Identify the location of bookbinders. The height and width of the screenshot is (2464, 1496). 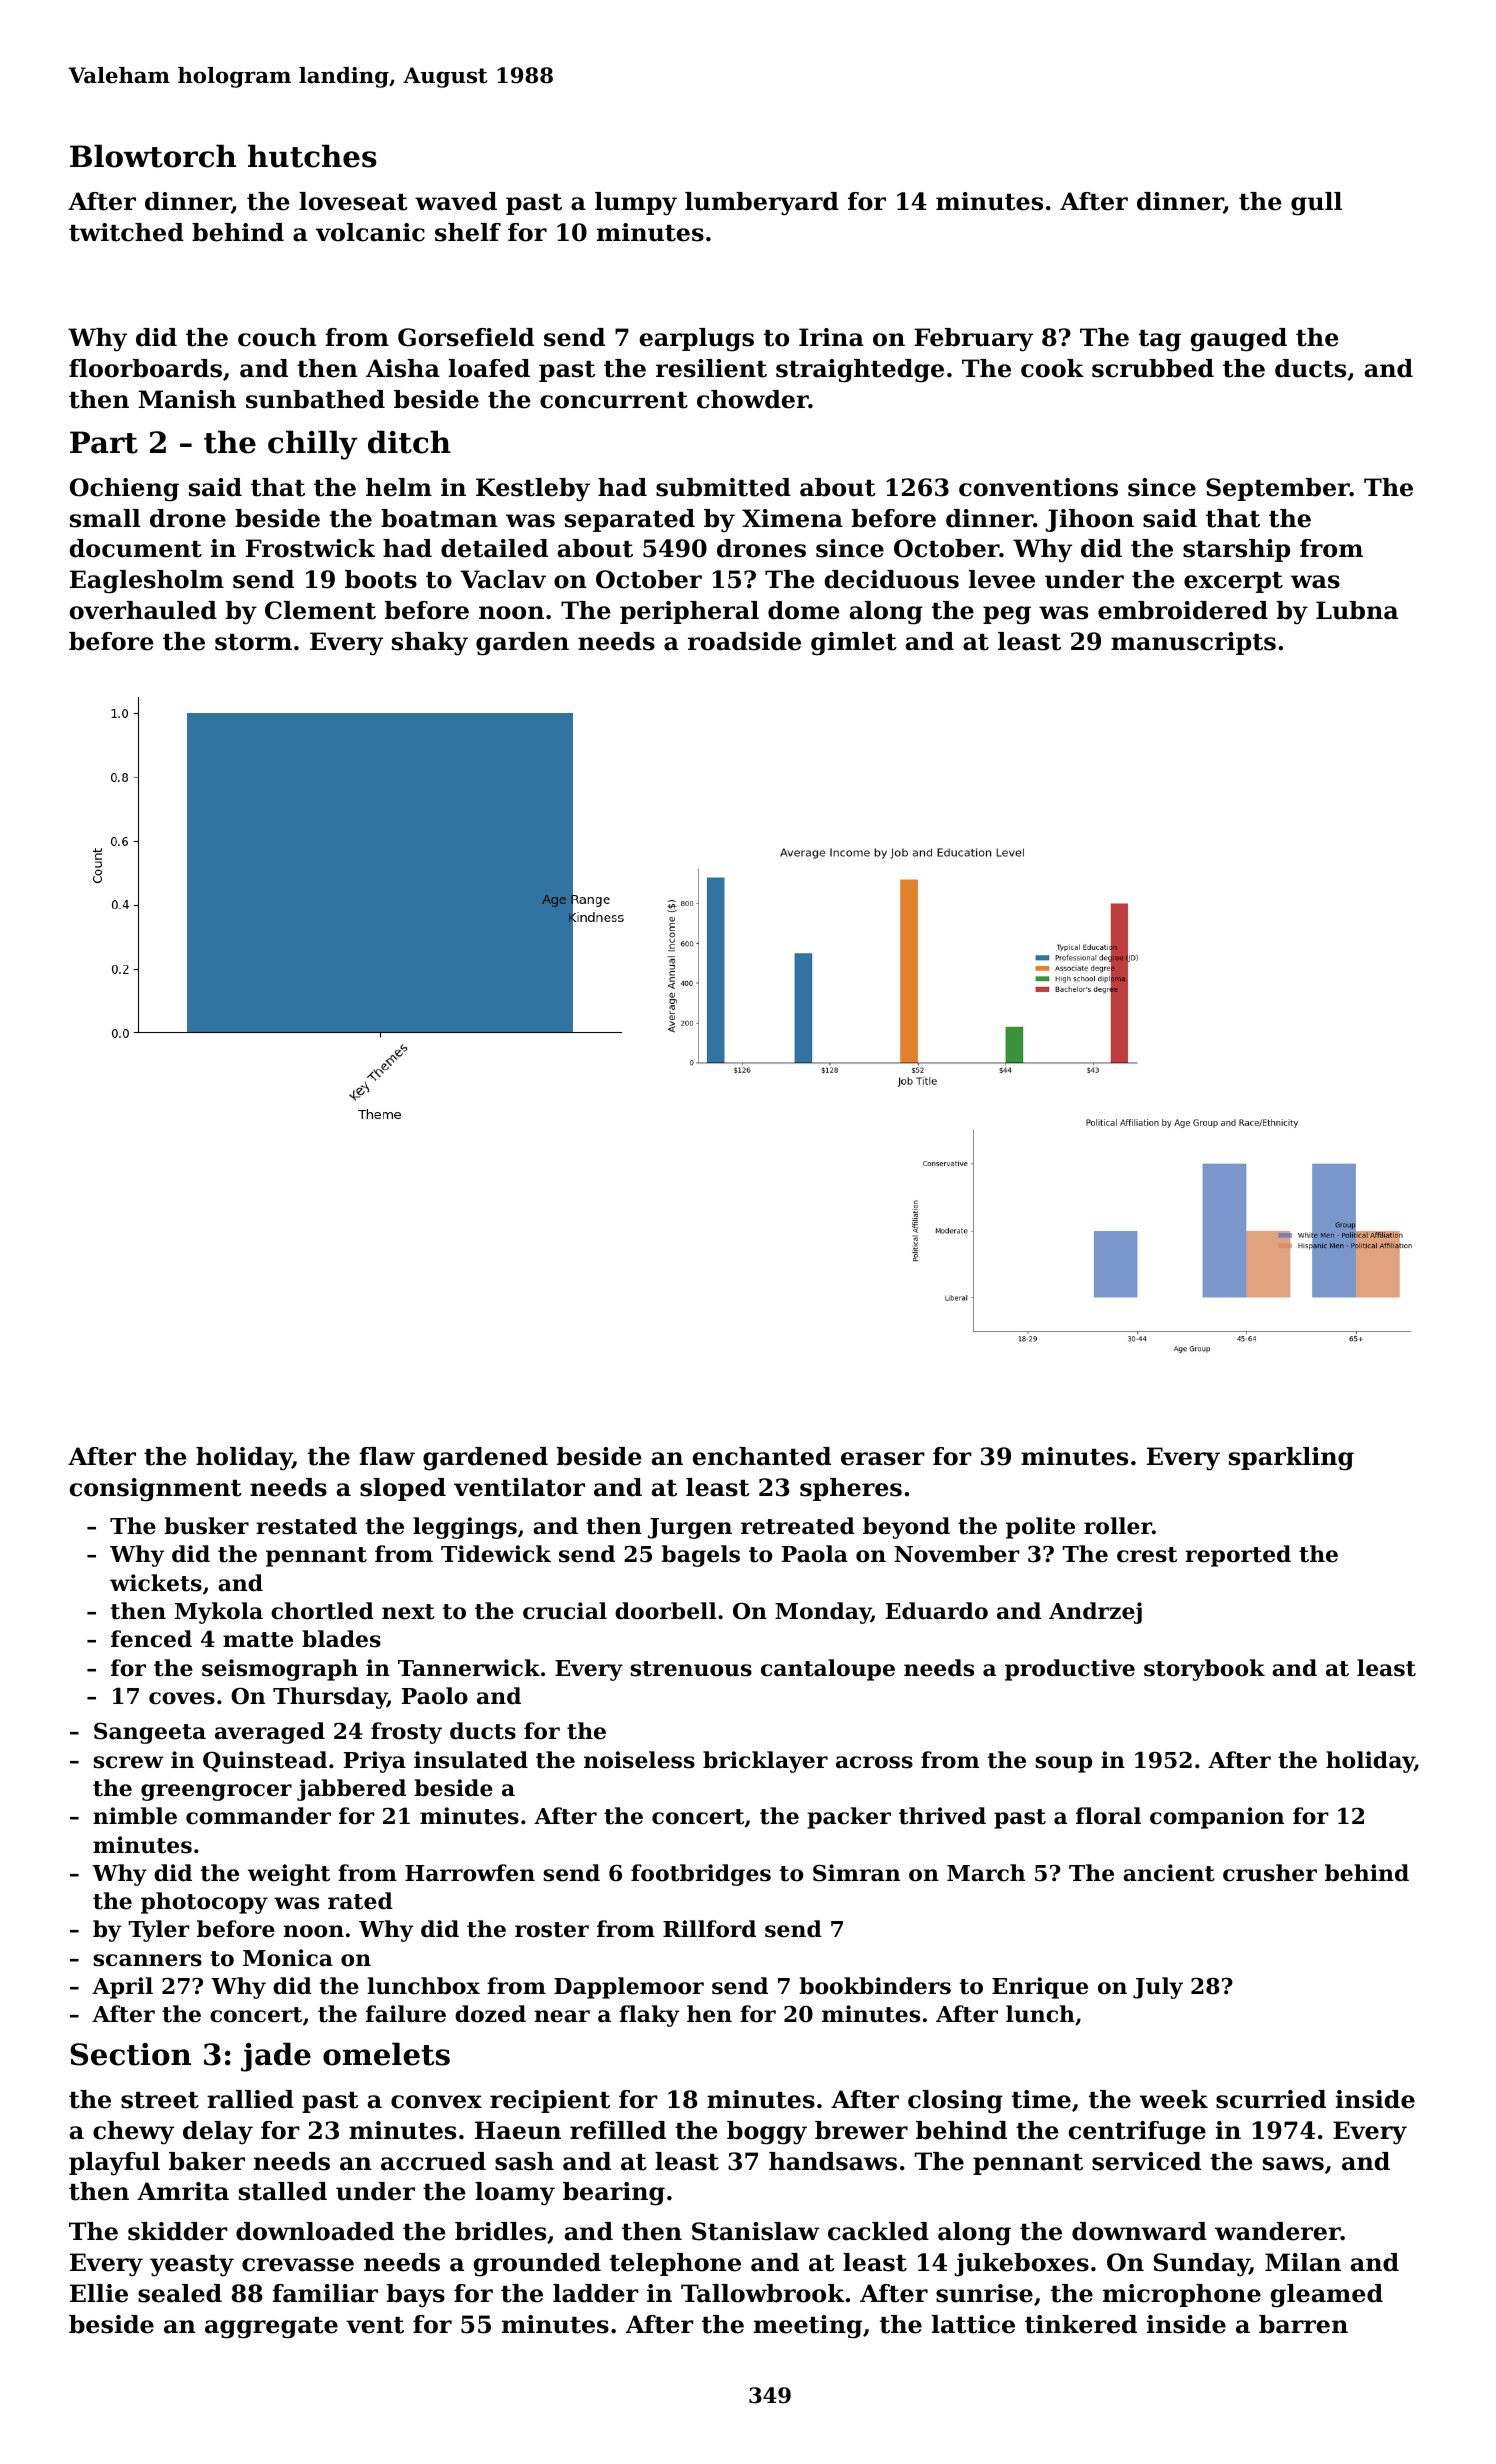
(875, 1986).
